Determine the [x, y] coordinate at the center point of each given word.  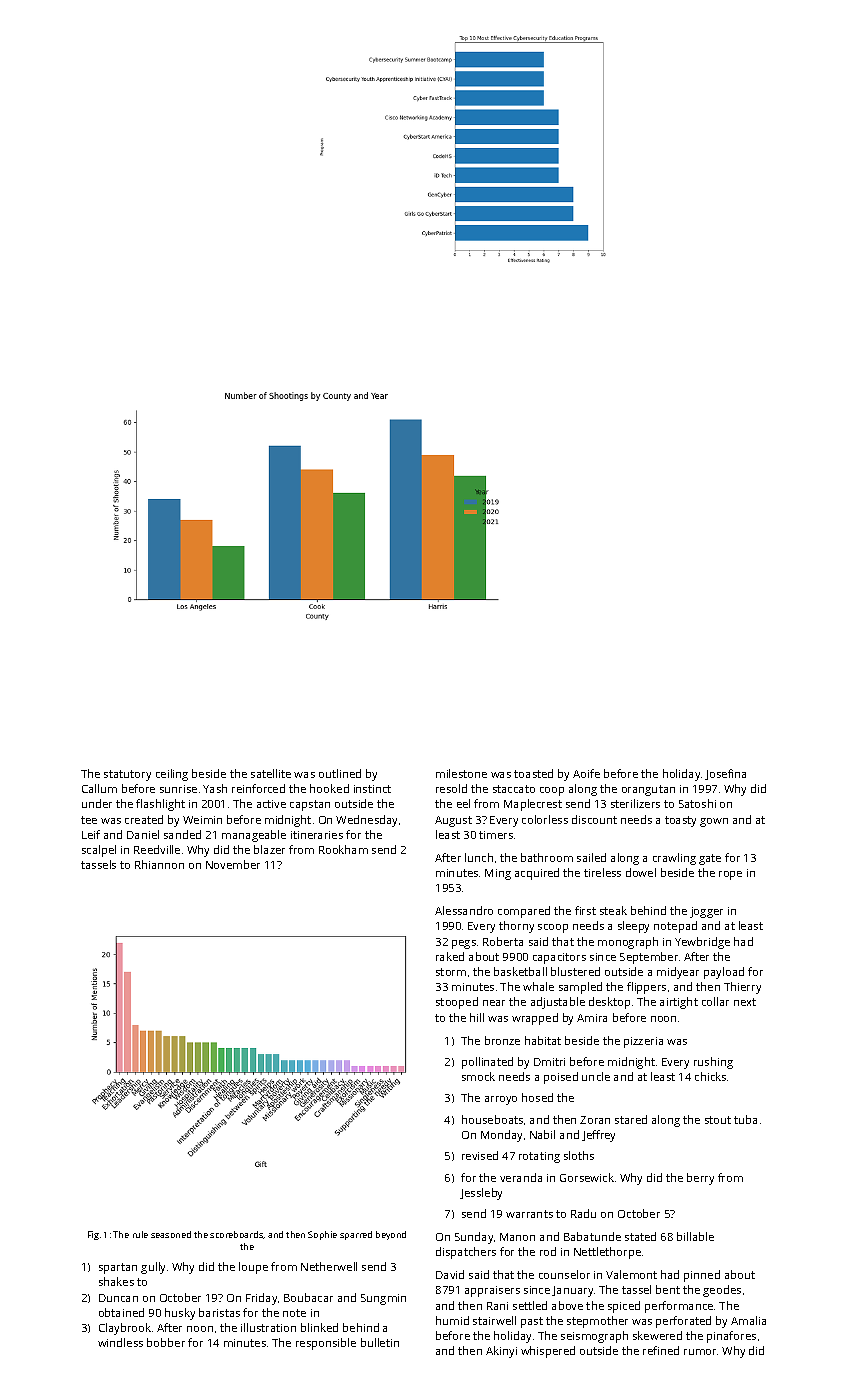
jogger [706, 912]
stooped [457, 1003]
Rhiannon [159, 864]
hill [477, 1017]
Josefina [725, 774]
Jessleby [481, 1194]
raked [450, 956]
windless [120, 1342]
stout [718, 1120]
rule [140, 1234]
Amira [592, 1018]
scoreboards [236, 1234]
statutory [127, 775]
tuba [745, 1119]
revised [480, 1155]
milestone [461, 773]
